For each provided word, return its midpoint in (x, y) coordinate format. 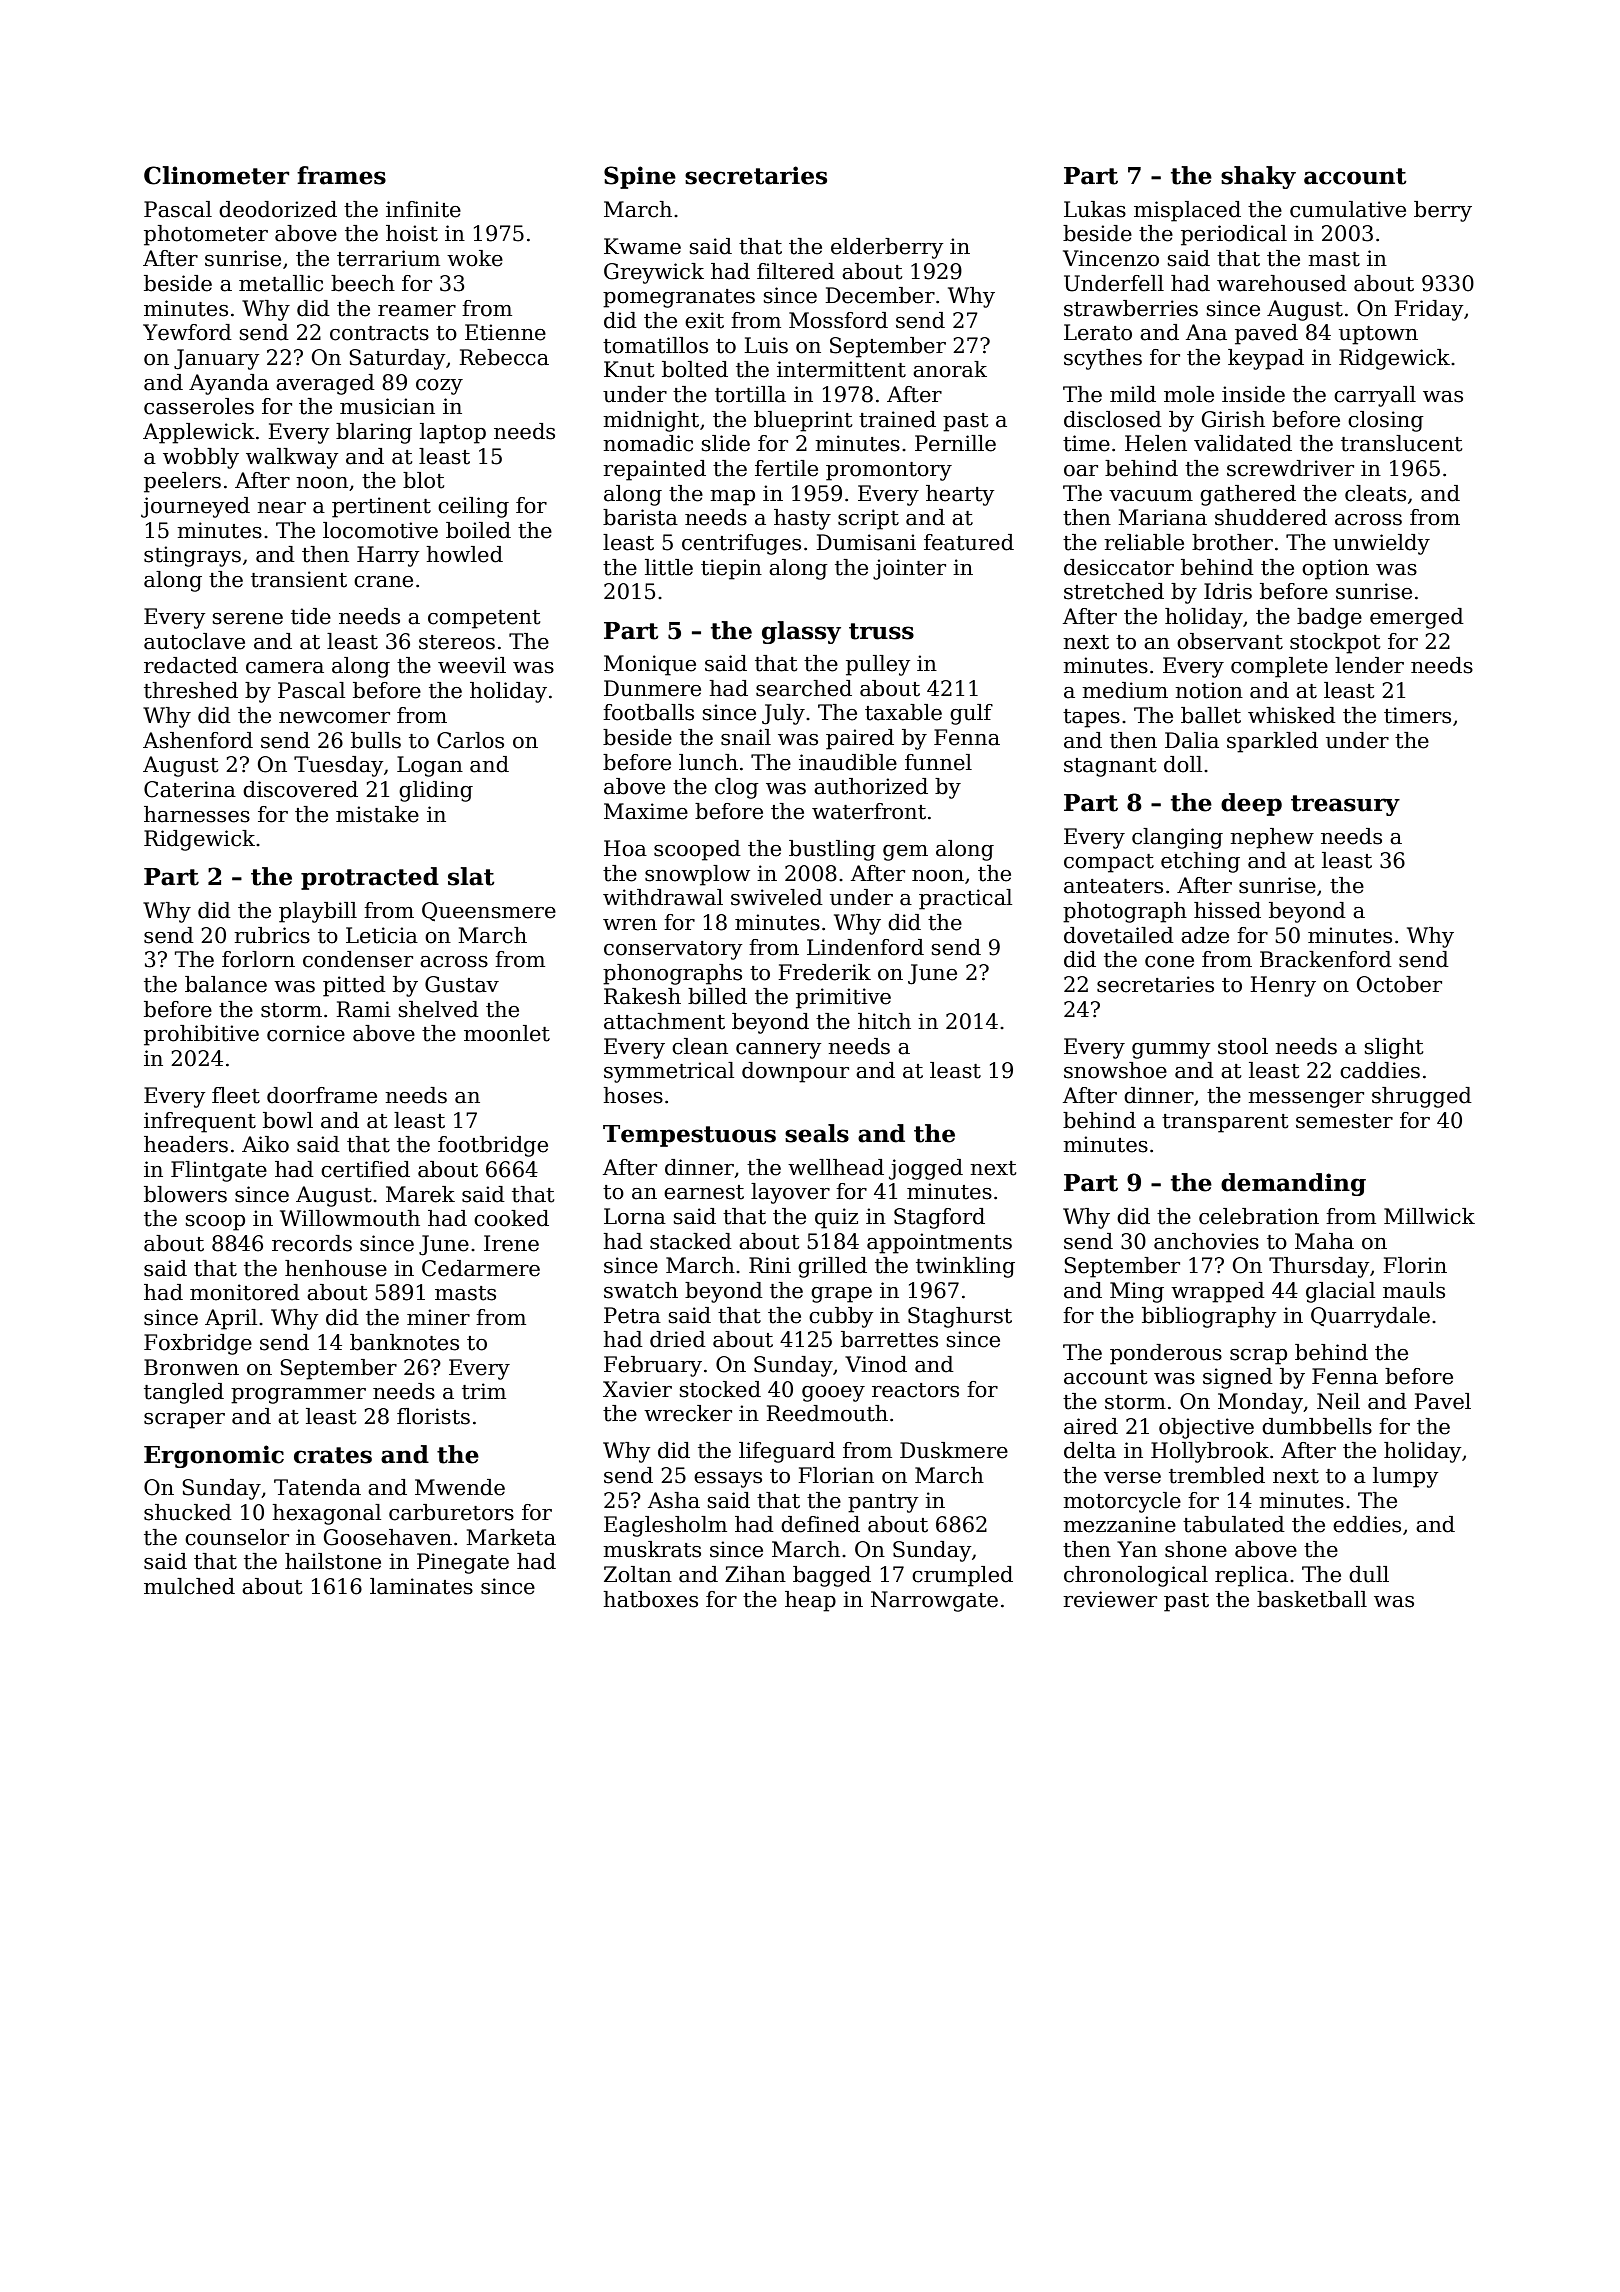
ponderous (1166, 1354)
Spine (640, 177)
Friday (1428, 310)
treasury (1345, 805)
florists (433, 1416)
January (216, 359)
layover (790, 1193)
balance (226, 984)
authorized (871, 786)
